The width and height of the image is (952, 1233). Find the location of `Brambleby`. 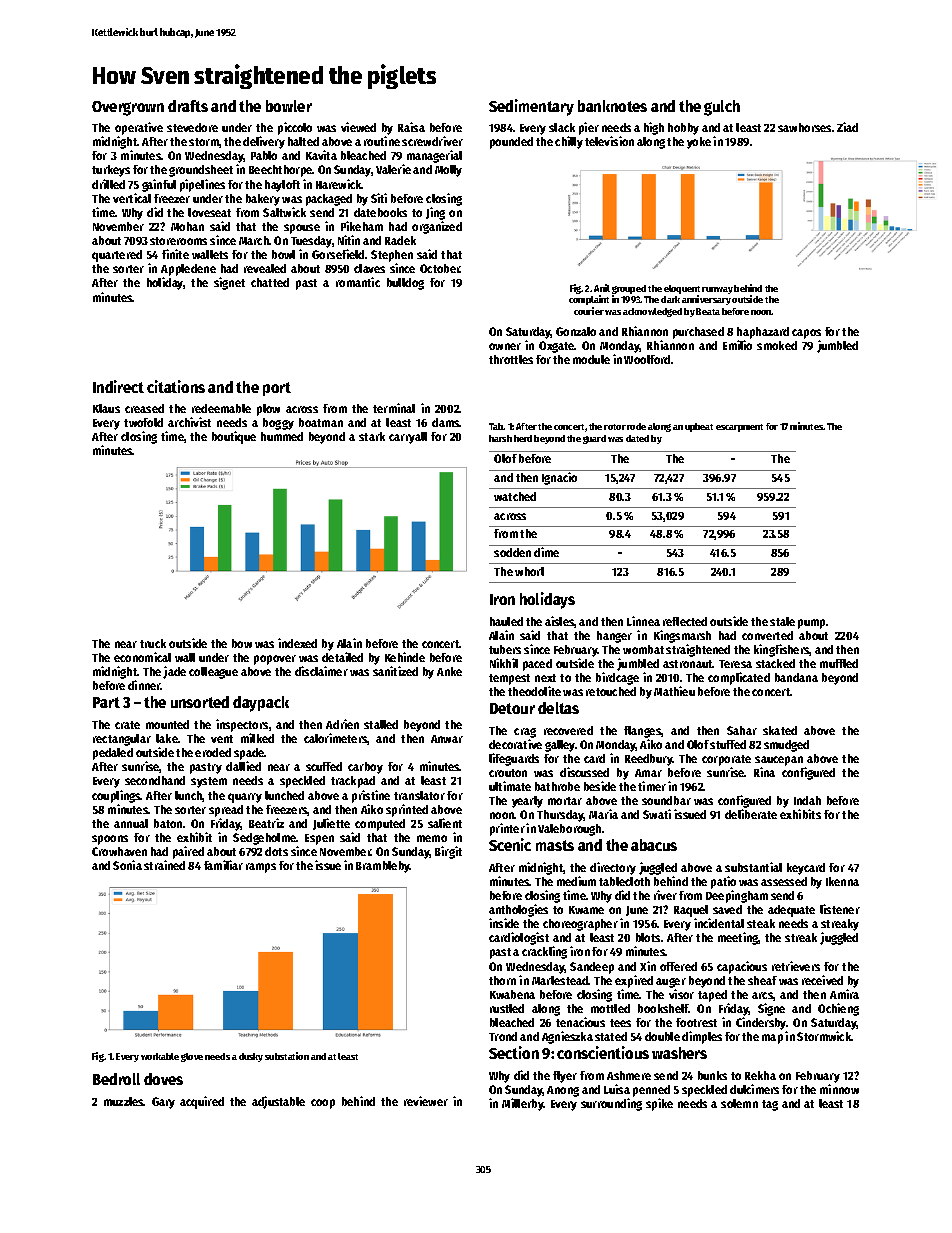

Brambleby is located at coordinates (383, 867).
